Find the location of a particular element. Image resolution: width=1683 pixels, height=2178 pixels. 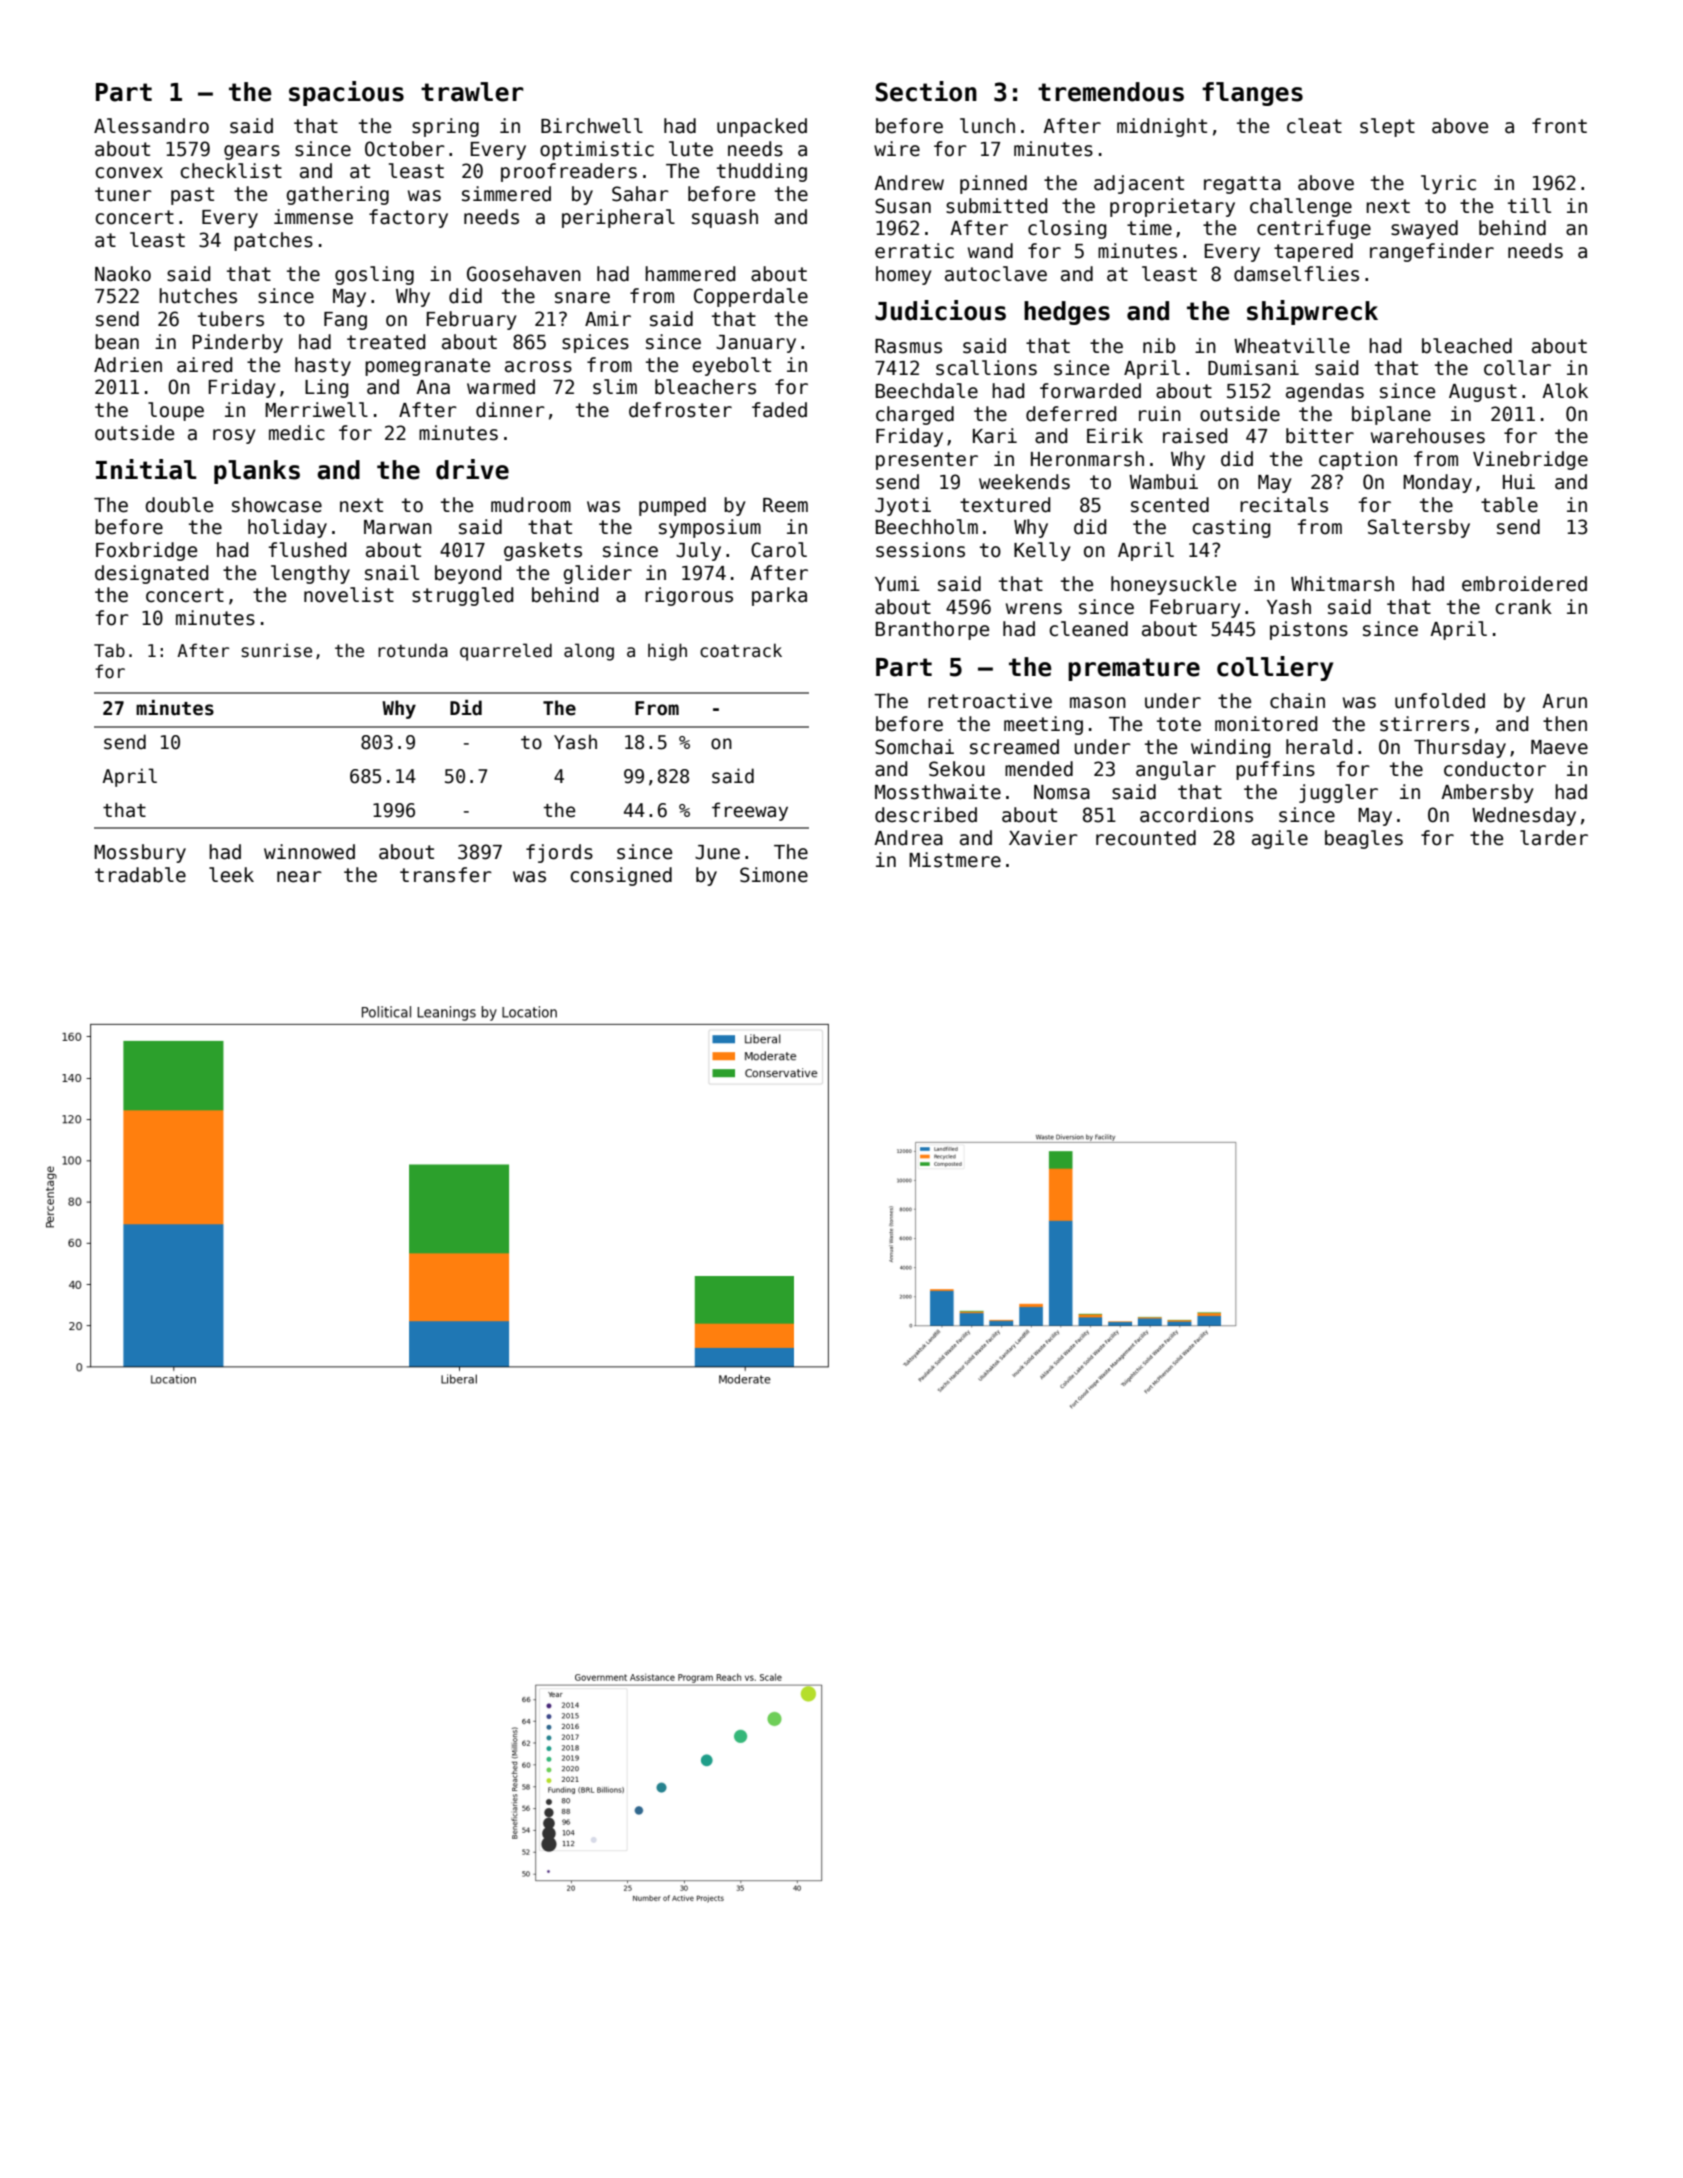

Branthorpe is located at coordinates (932, 630).
